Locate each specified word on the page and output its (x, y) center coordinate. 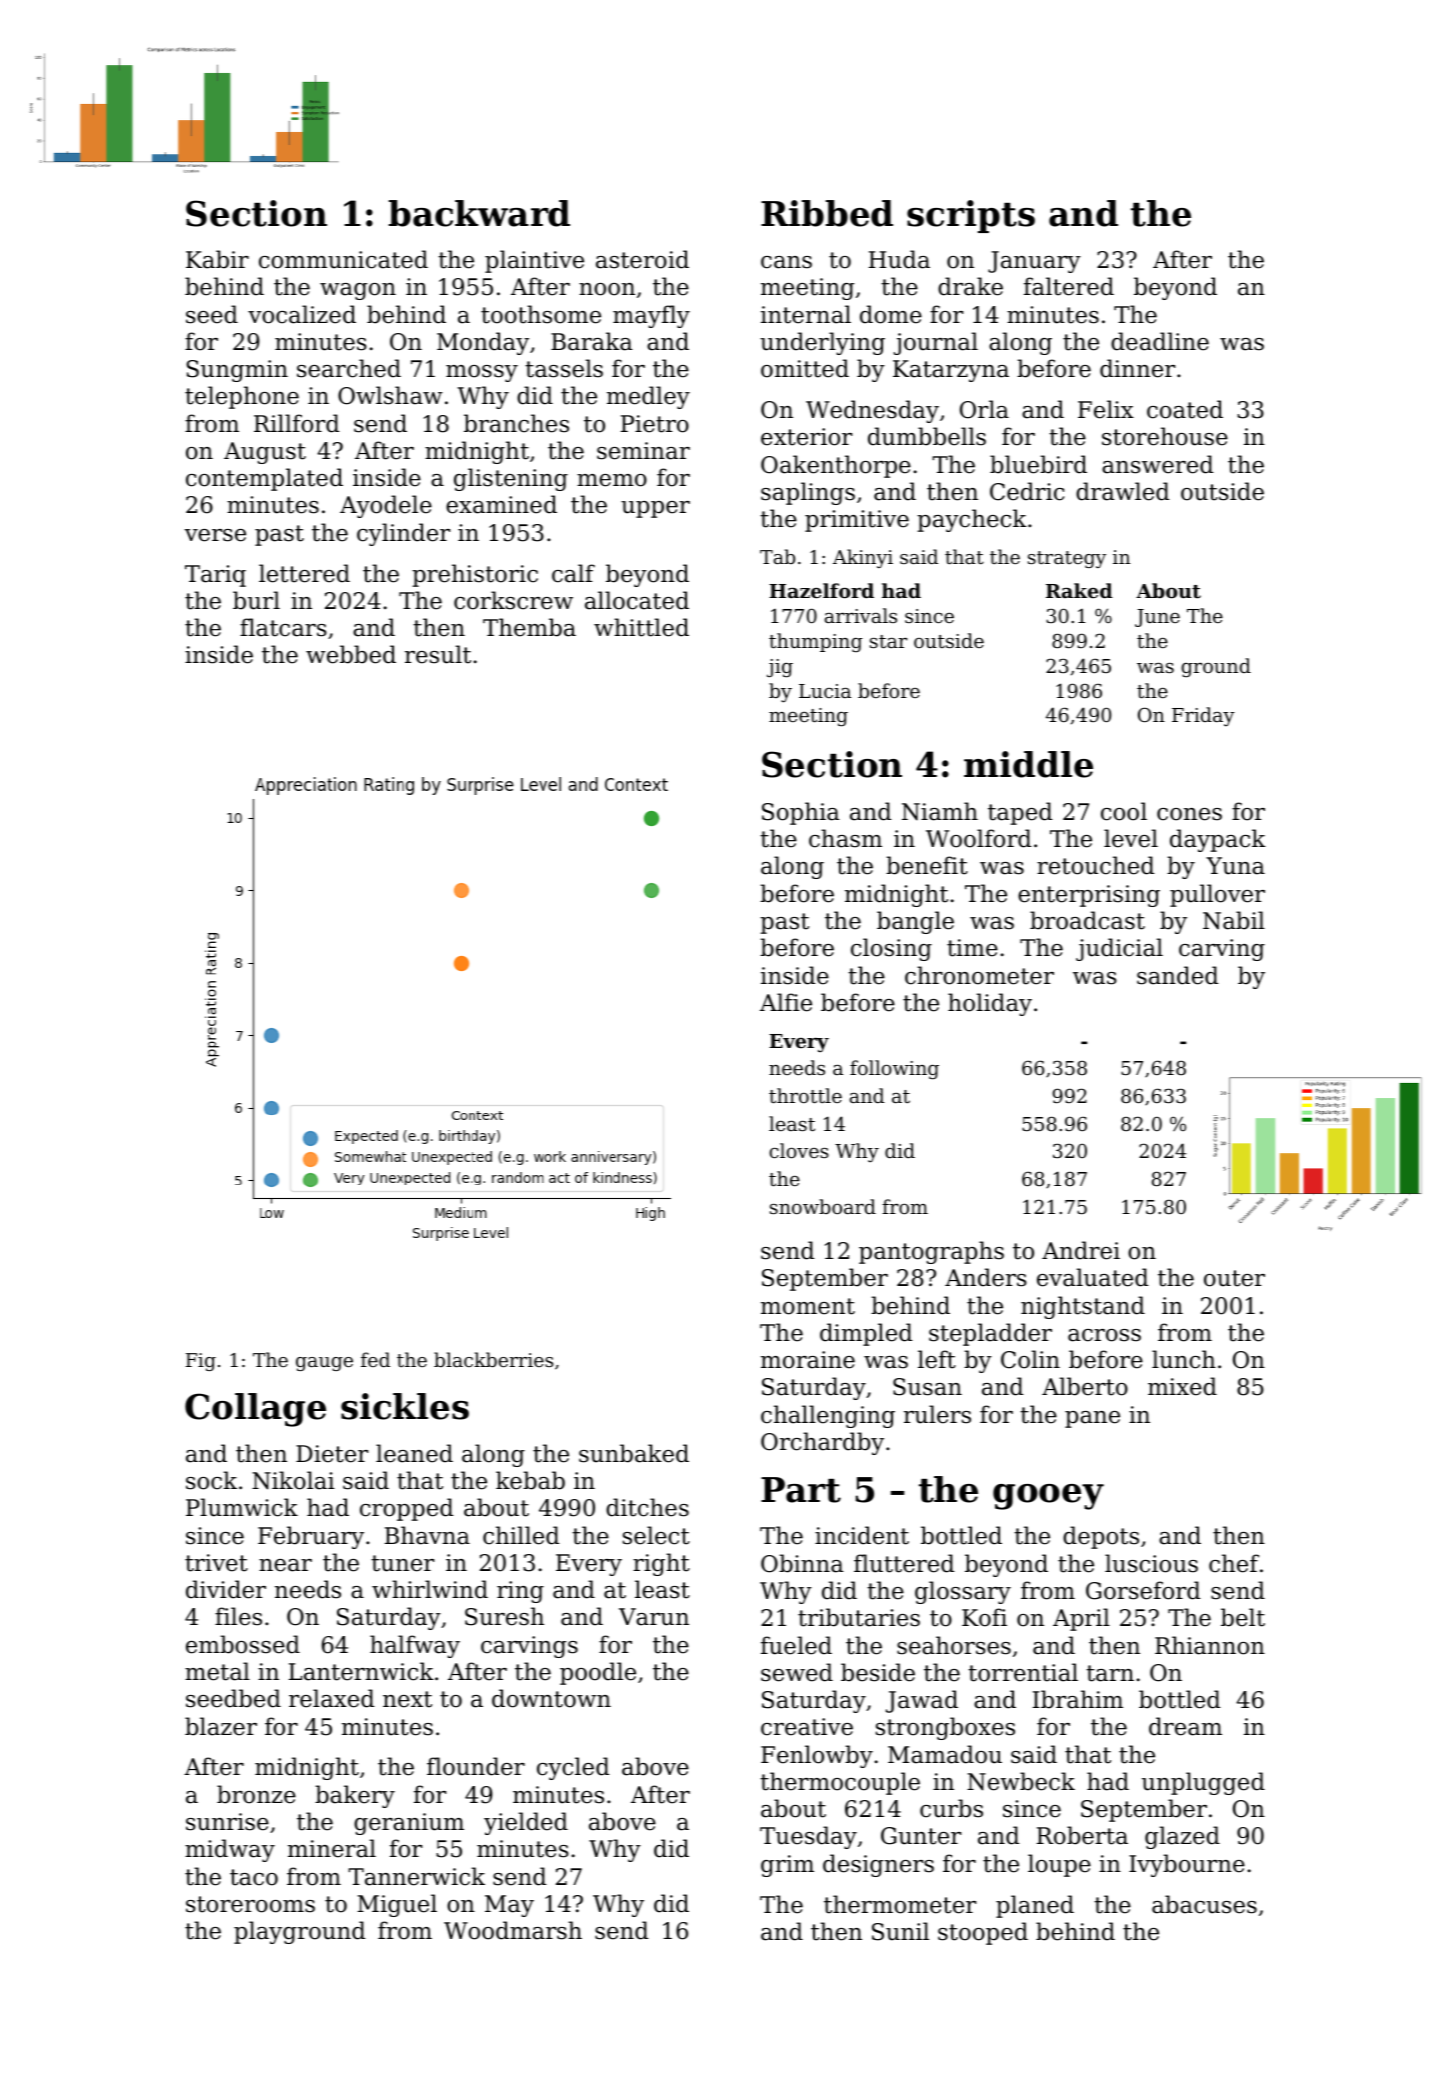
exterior (806, 437)
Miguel (397, 1905)
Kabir (217, 259)
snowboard (823, 1206)
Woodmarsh (513, 1930)
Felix (1106, 409)
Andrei (1081, 1250)
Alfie (786, 1002)
